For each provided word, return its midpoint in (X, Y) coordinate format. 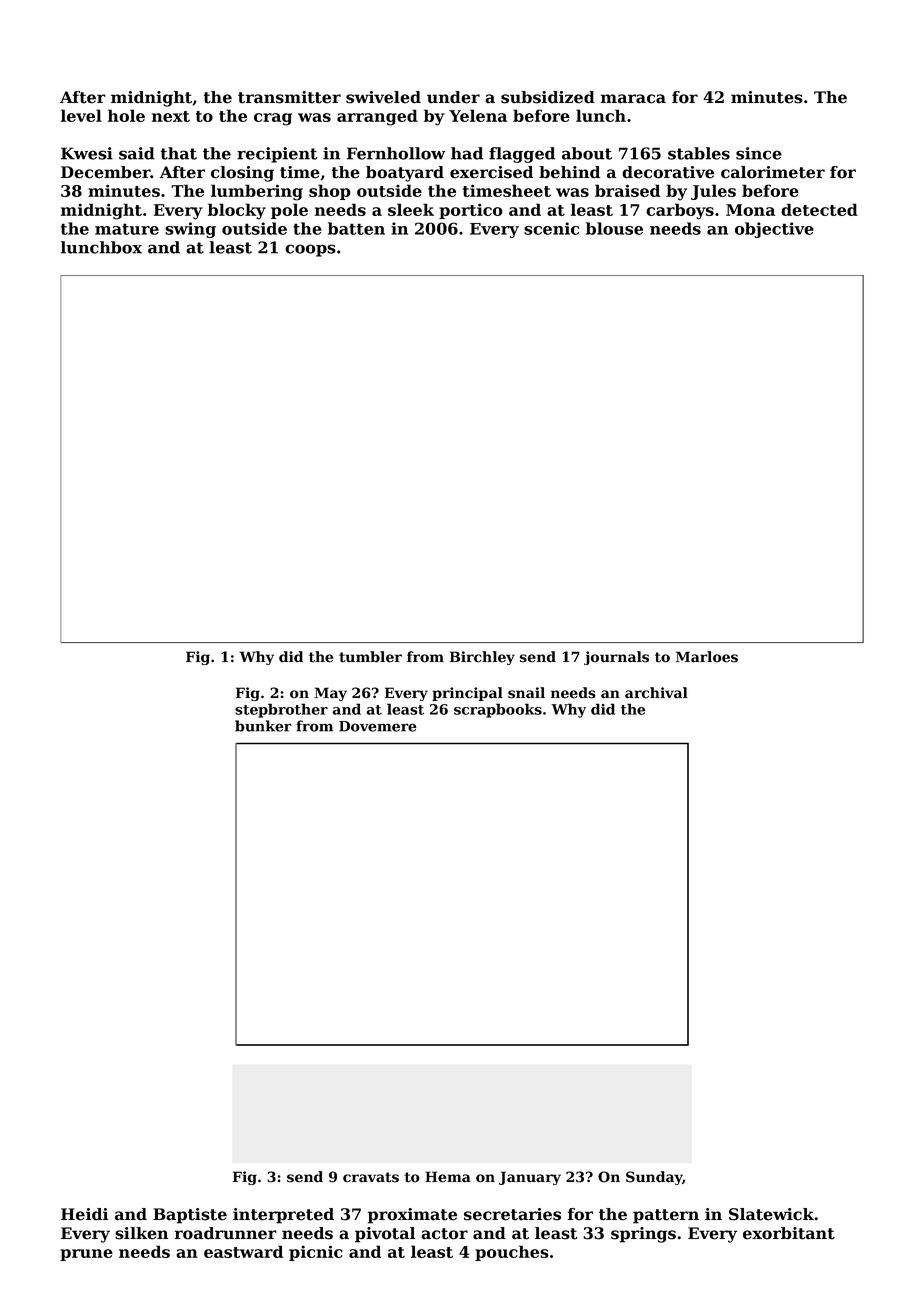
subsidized (548, 97)
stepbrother (281, 710)
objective (774, 230)
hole (126, 115)
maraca (633, 99)
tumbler (370, 657)
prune (86, 1255)
